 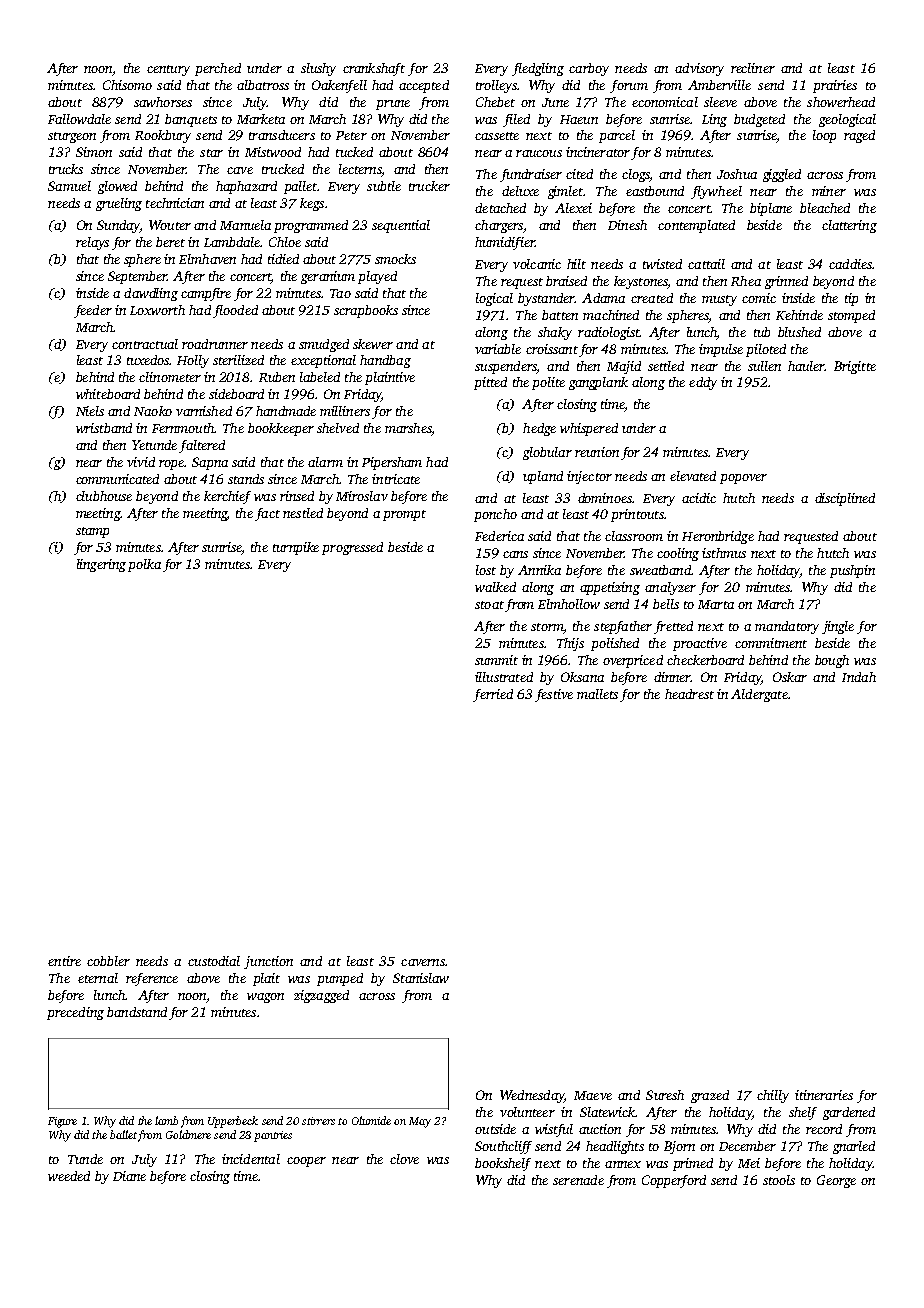 I want to click on whiteboard, so click(x=108, y=394).
